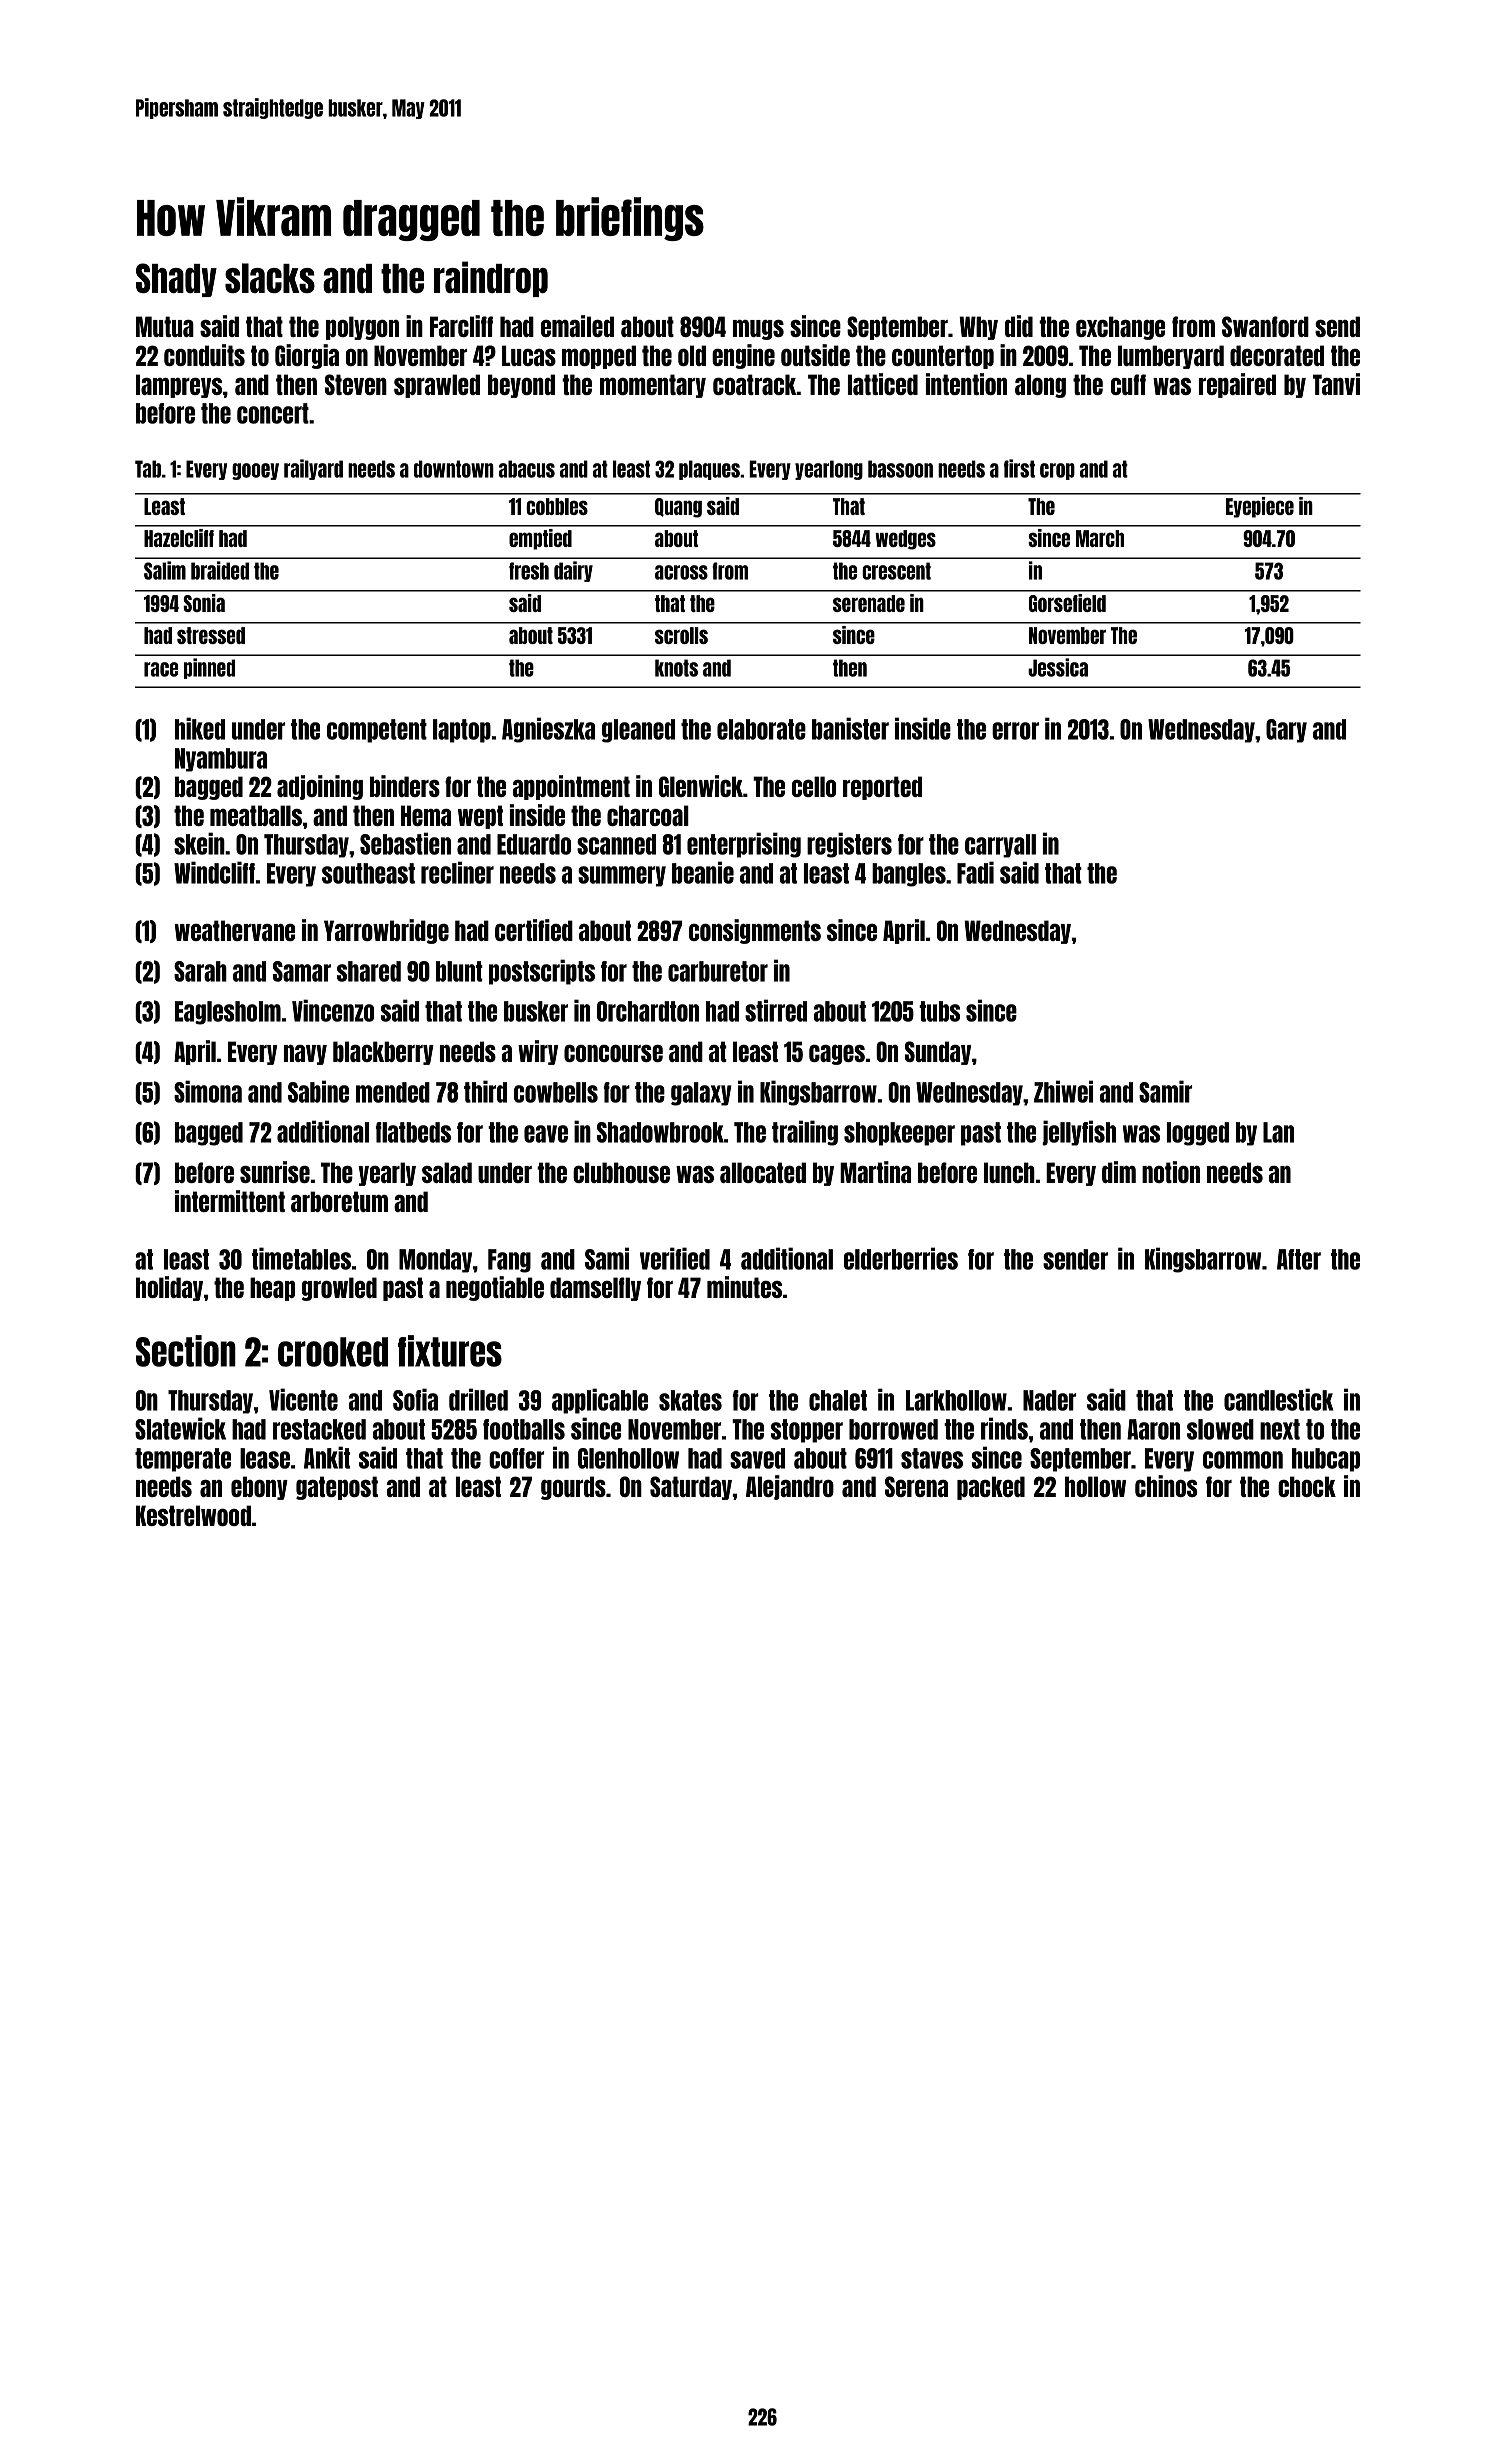 This image has width=1496, height=2464. Describe the element at coordinates (838, 1400) in the image. I see `chalet` at that location.
